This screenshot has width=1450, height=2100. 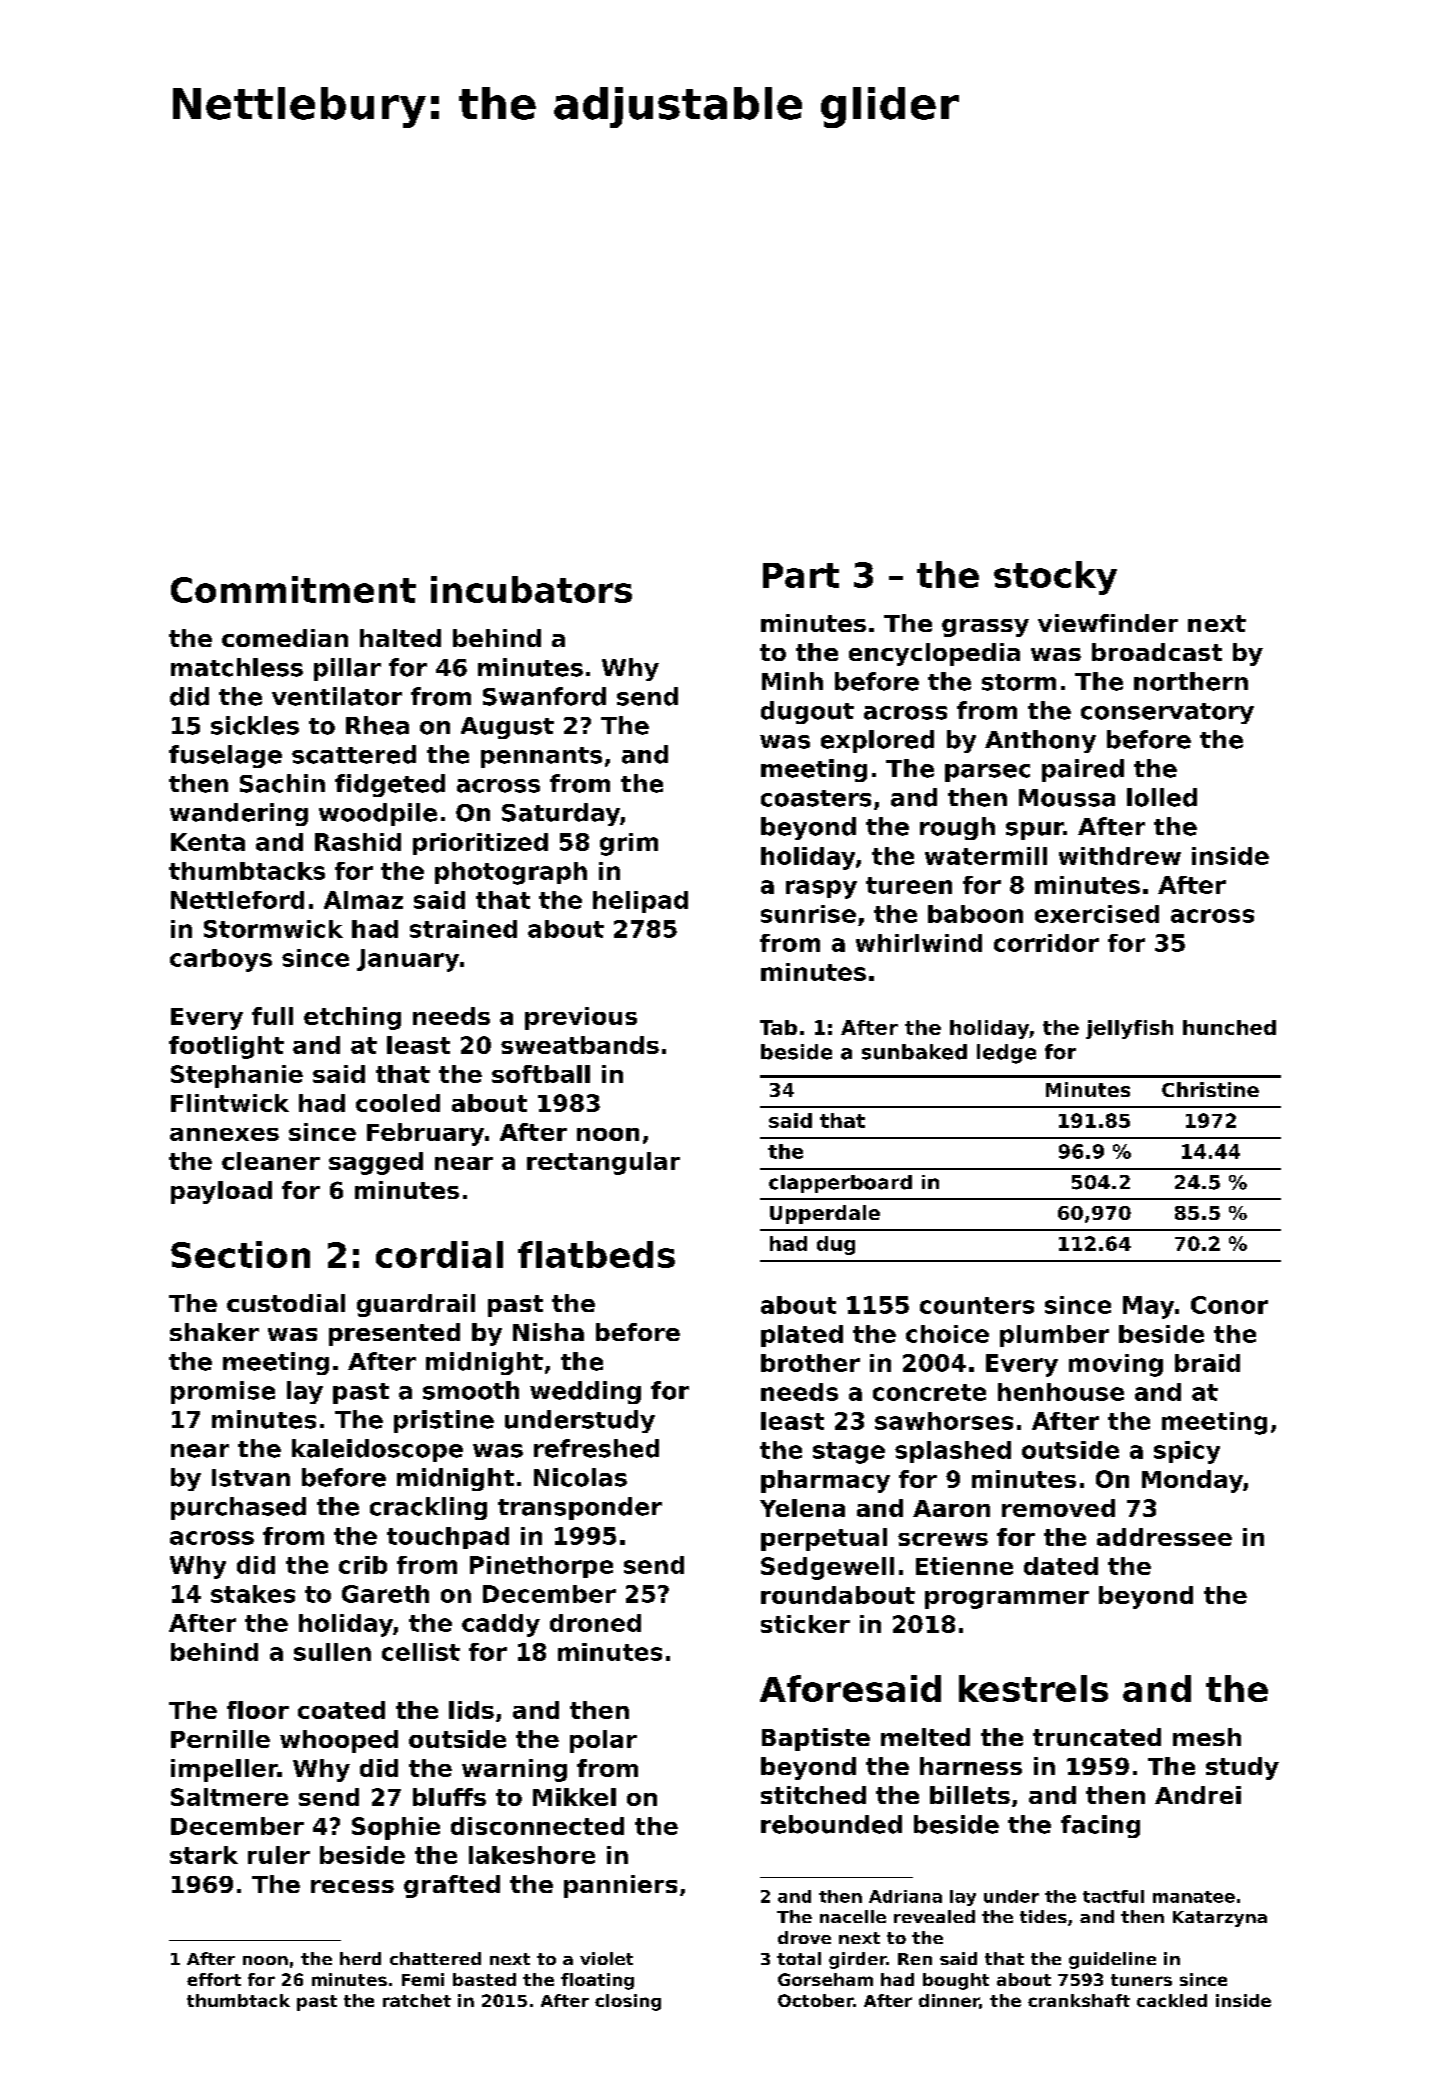 What do you see at coordinates (1079, 2000) in the screenshot?
I see `crankshaft` at bounding box center [1079, 2000].
